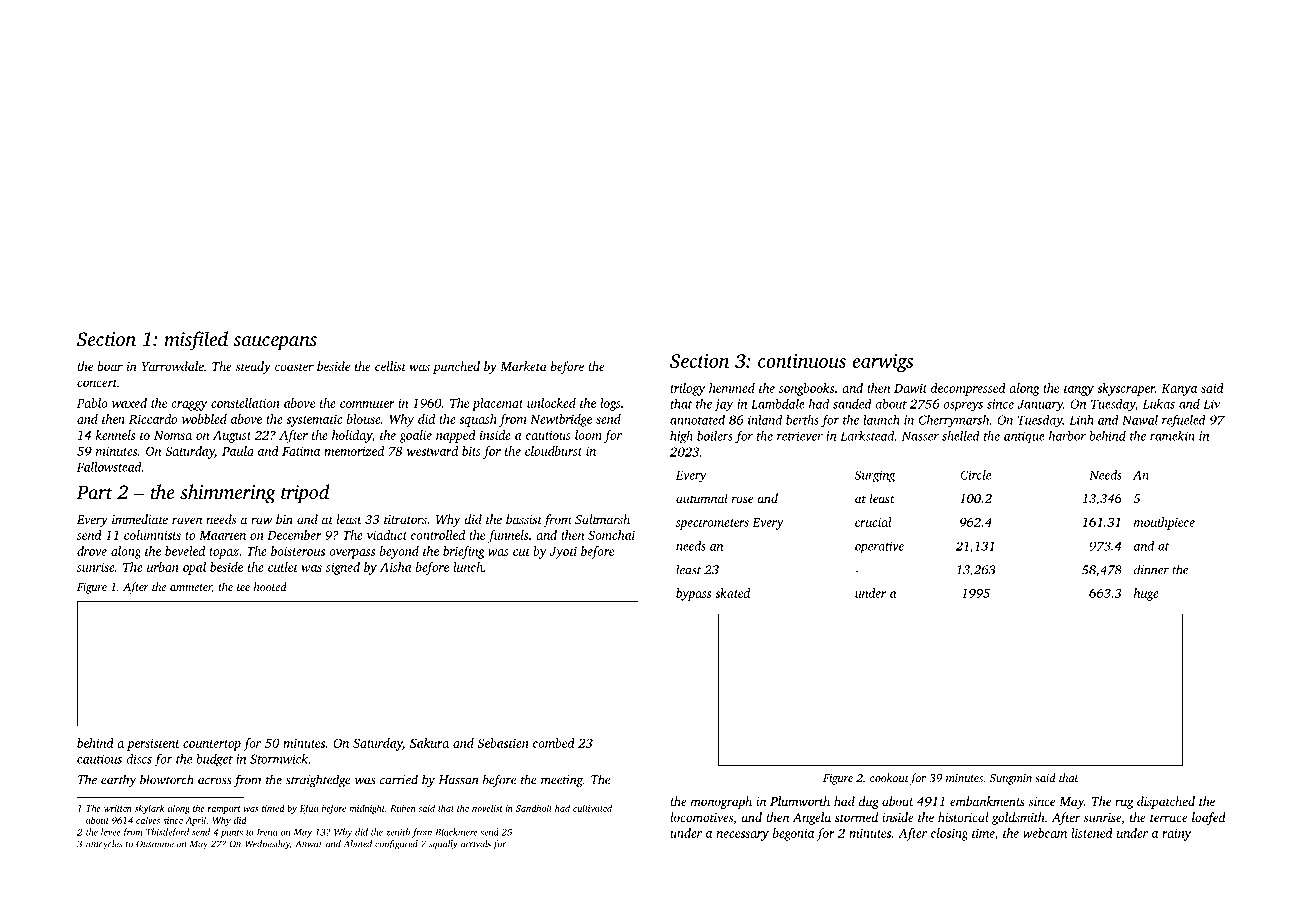 This image has height=924, width=1308. I want to click on misfiled, so click(196, 341).
